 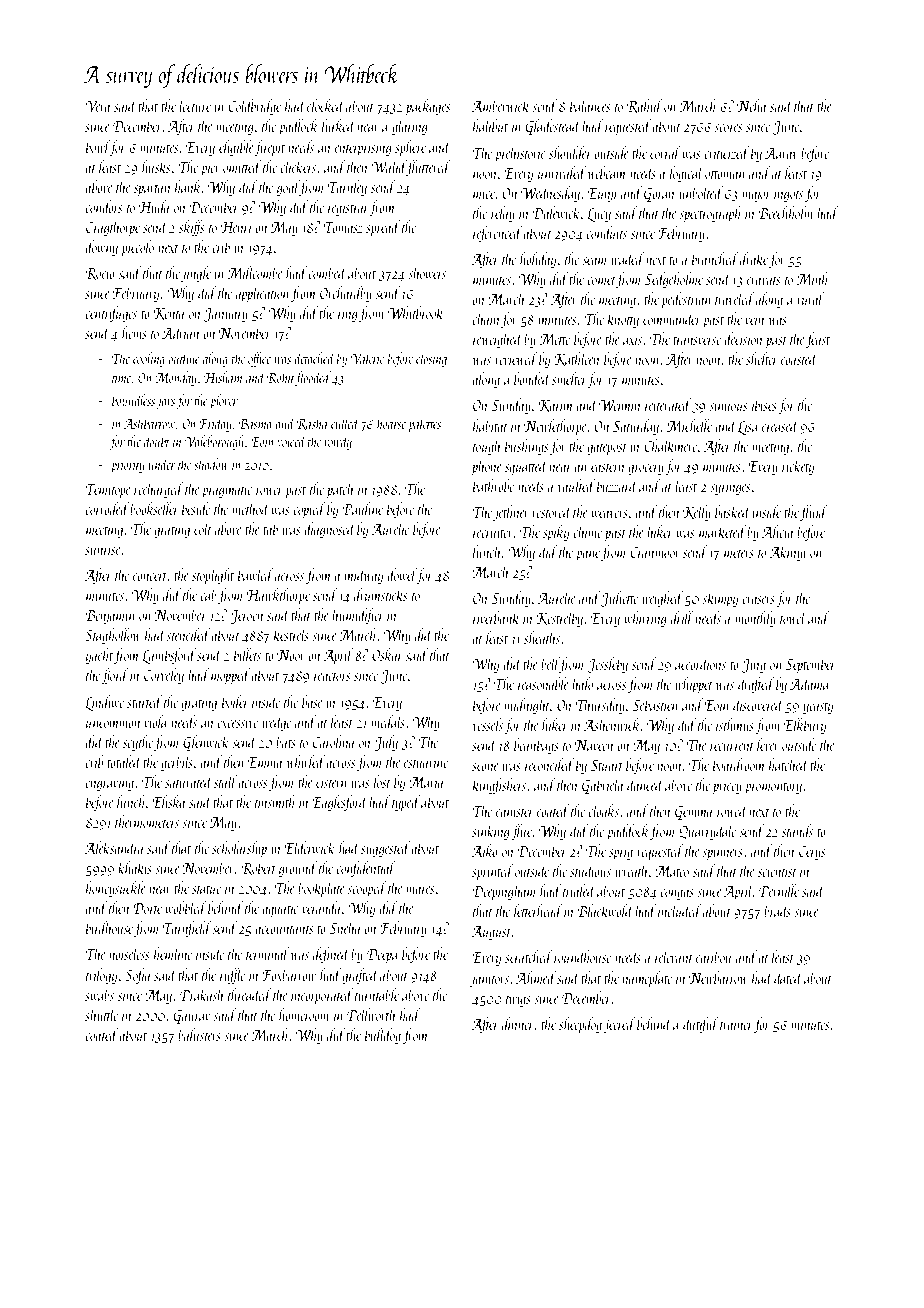 I want to click on totaled, so click(x=124, y=761).
